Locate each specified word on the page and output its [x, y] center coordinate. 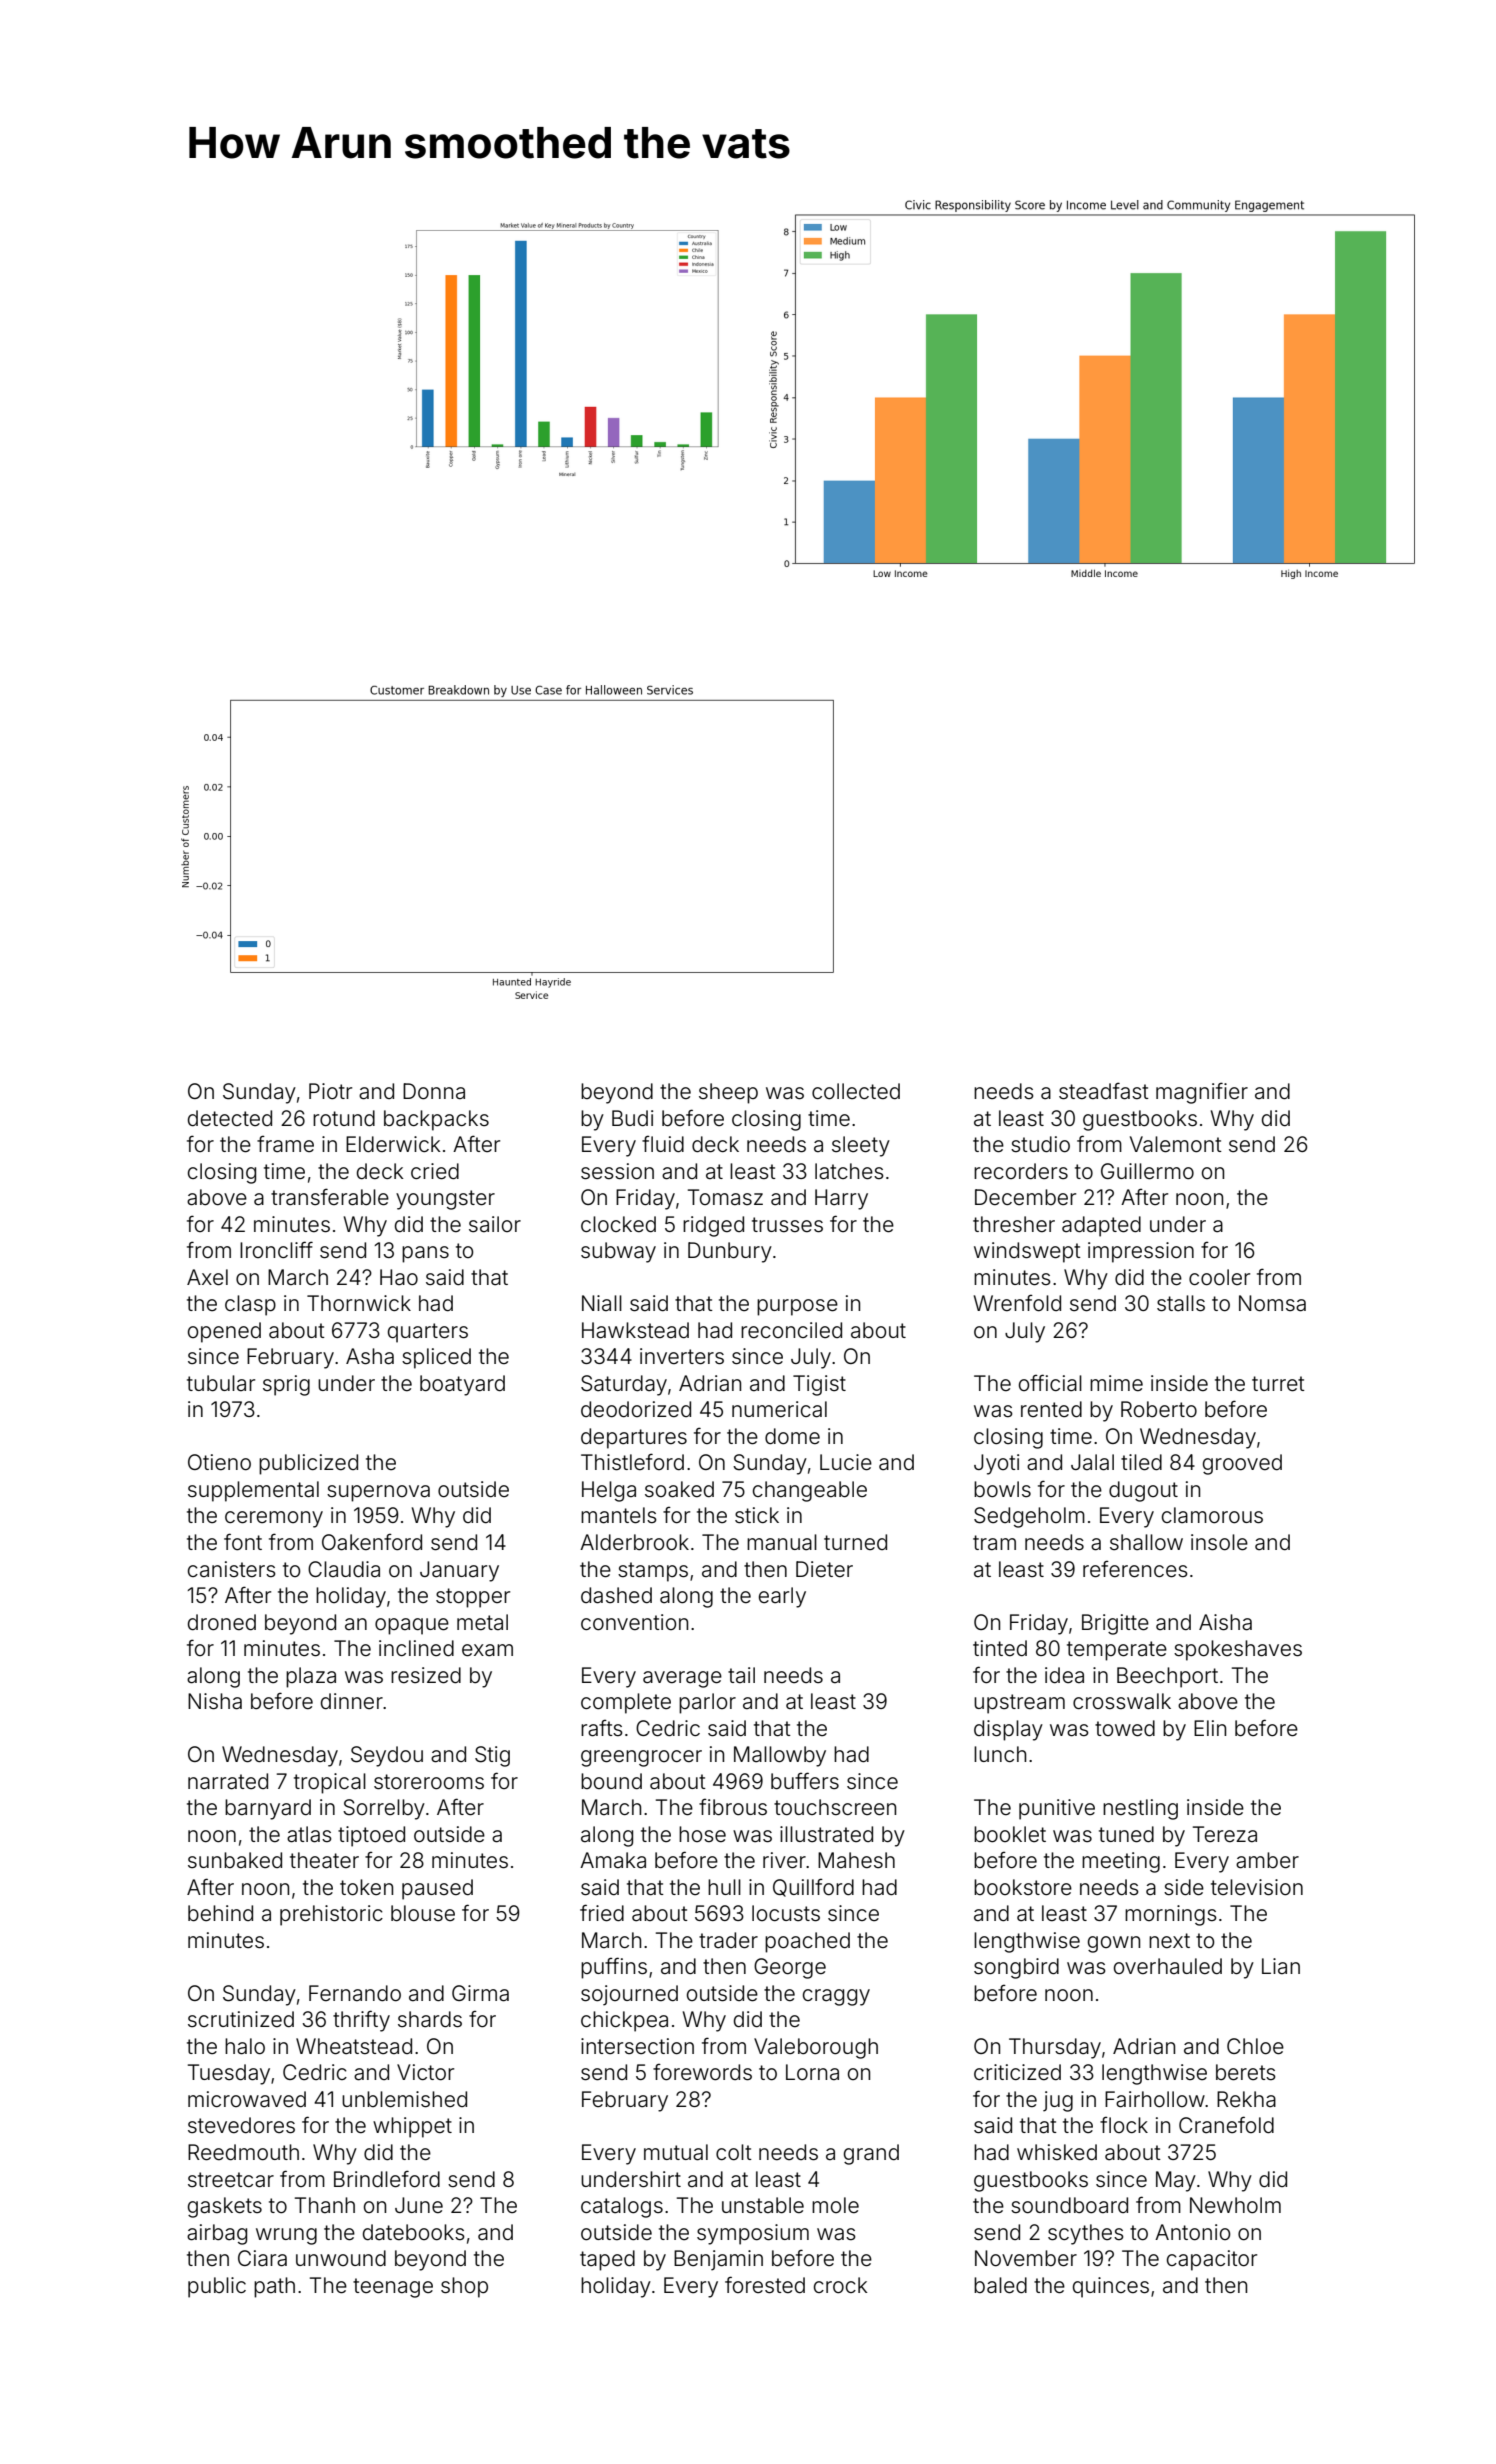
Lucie [846, 1462]
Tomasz [725, 1197]
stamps [653, 1572]
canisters [232, 1569]
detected [230, 1118]
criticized [1017, 2072]
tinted [1000, 1648]
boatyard [462, 1385]
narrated [228, 1781]
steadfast [1104, 1091]
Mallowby [780, 1756]
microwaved [247, 2099]
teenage [393, 2288]
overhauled [1168, 1966]
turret [1278, 1384]
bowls [1002, 1489]
